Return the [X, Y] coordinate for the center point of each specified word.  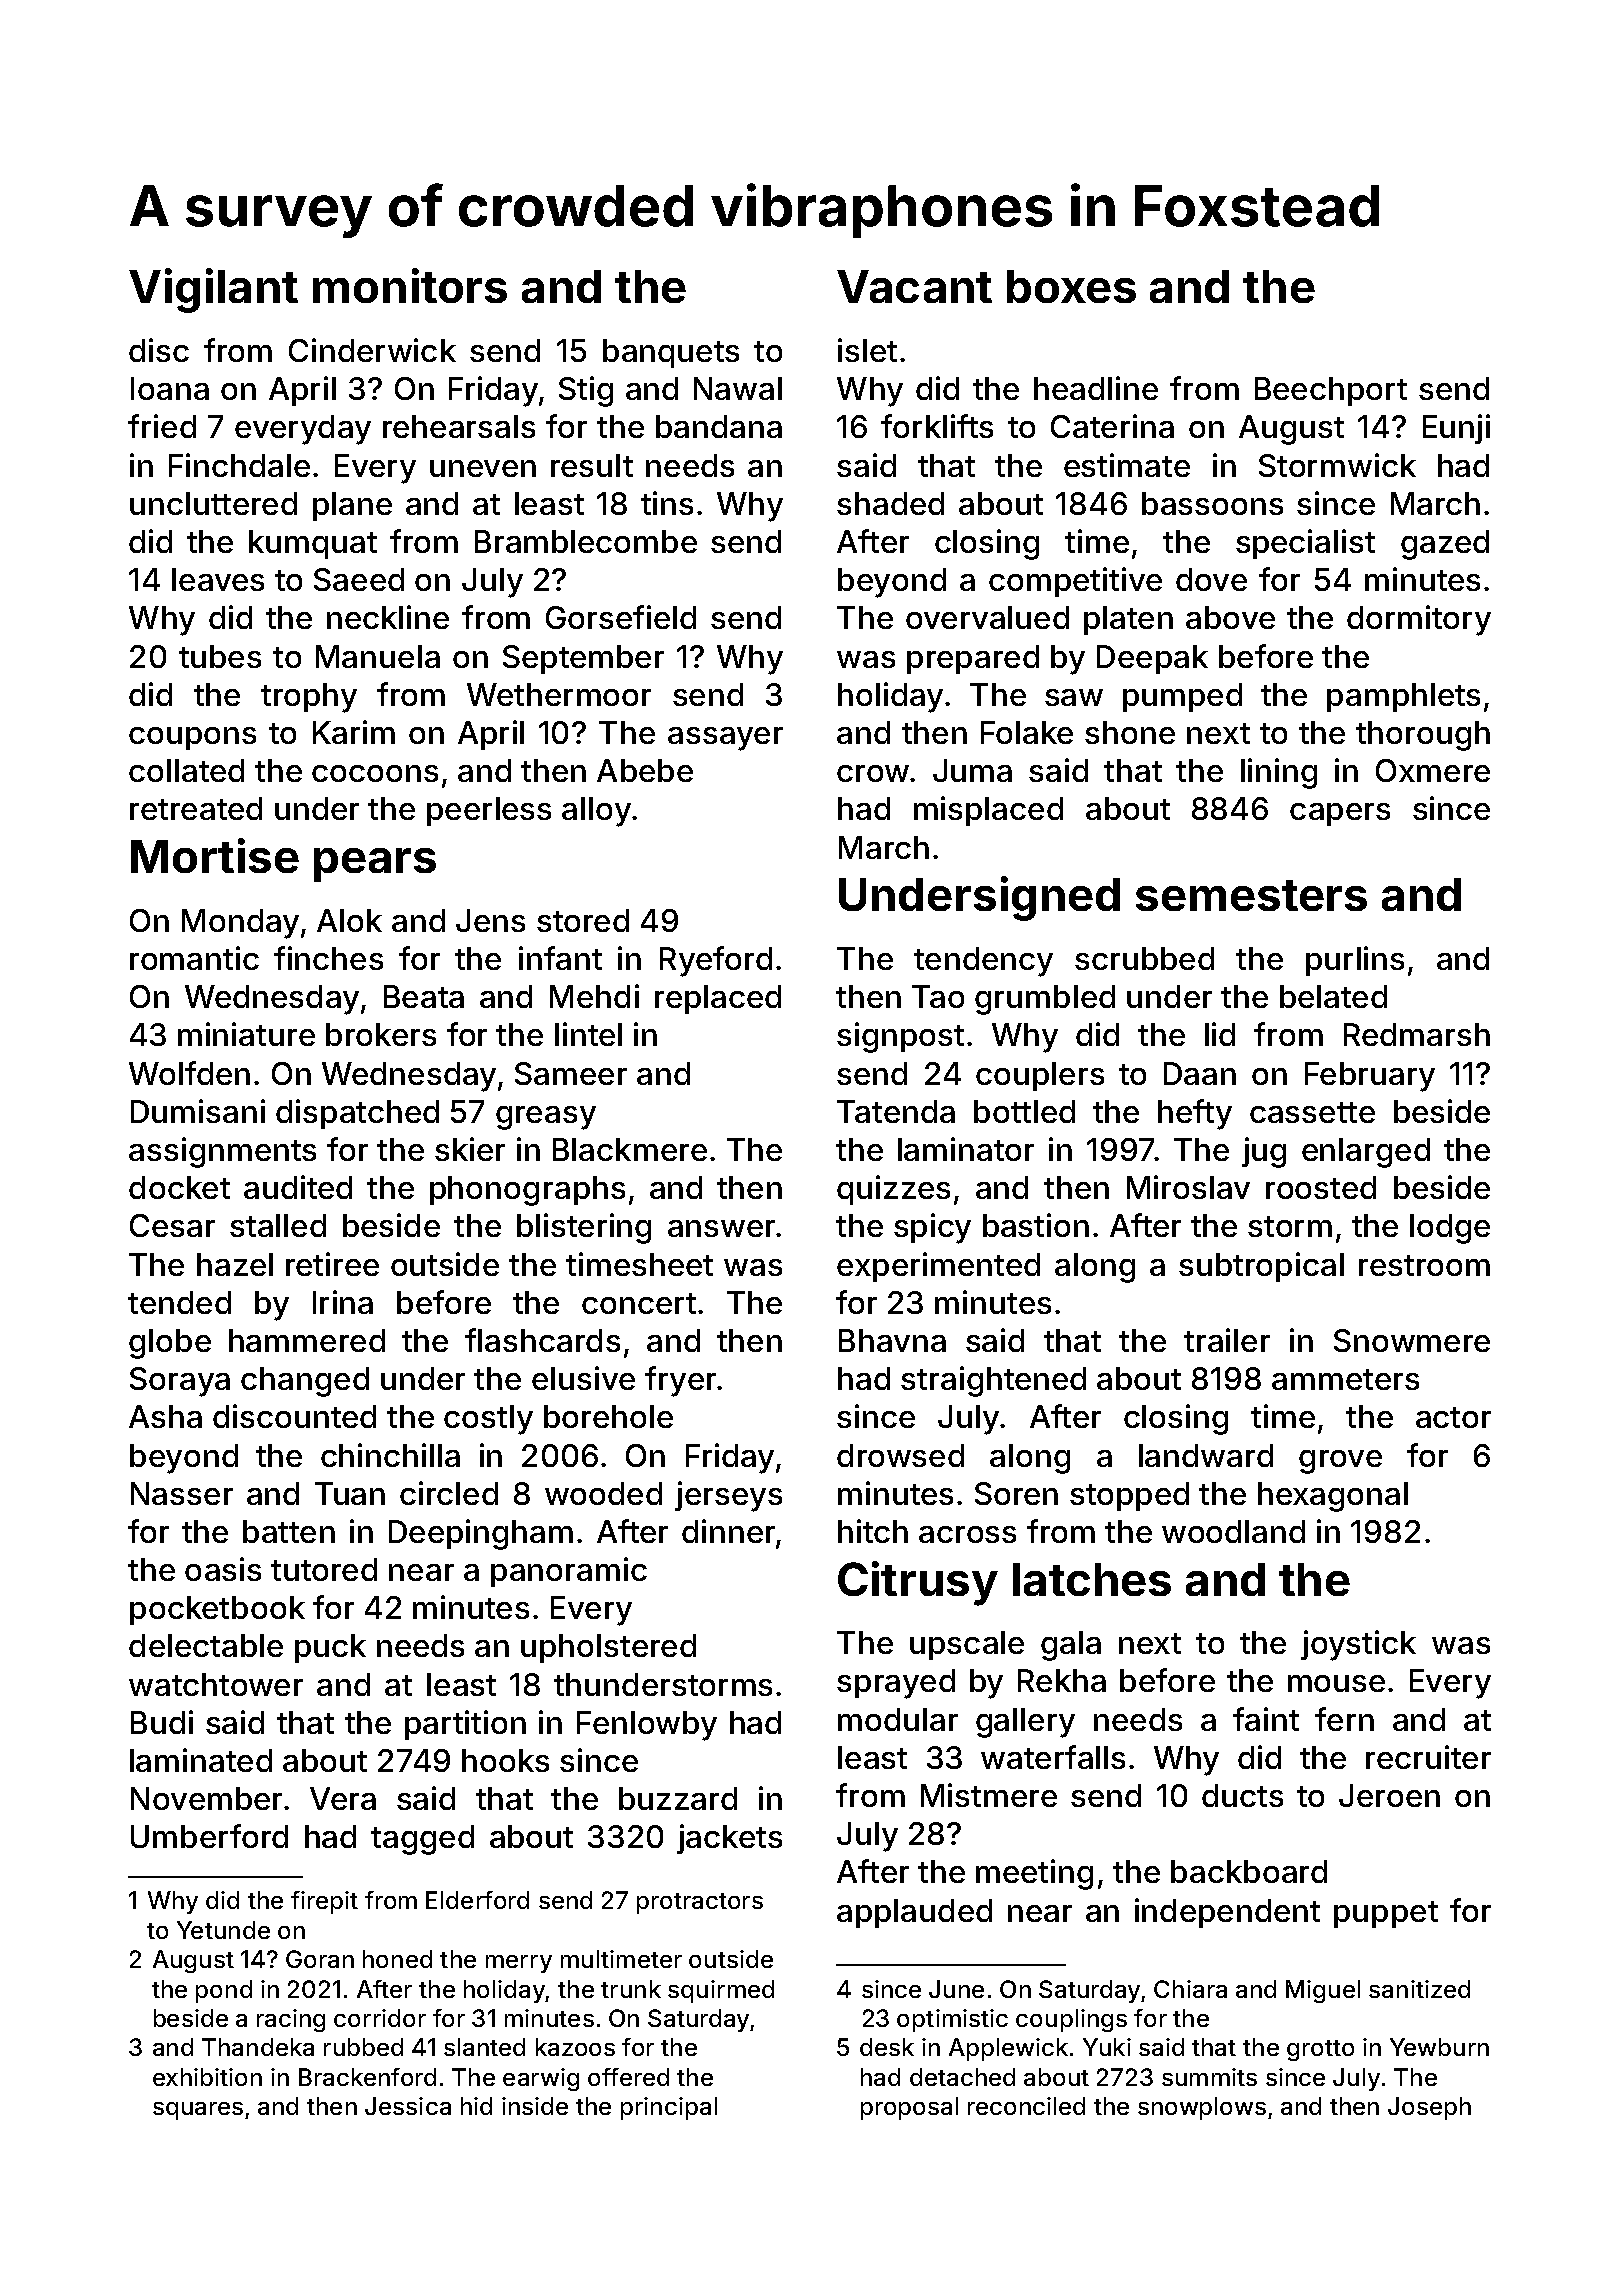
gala [1071, 1646]
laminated [201, 1760]
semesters [1251, 895]
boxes [1071, 286]
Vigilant [213, 290]
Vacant [914, 286]
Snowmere [1412, 1340]
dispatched [357, 1114]
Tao [938, 996]
